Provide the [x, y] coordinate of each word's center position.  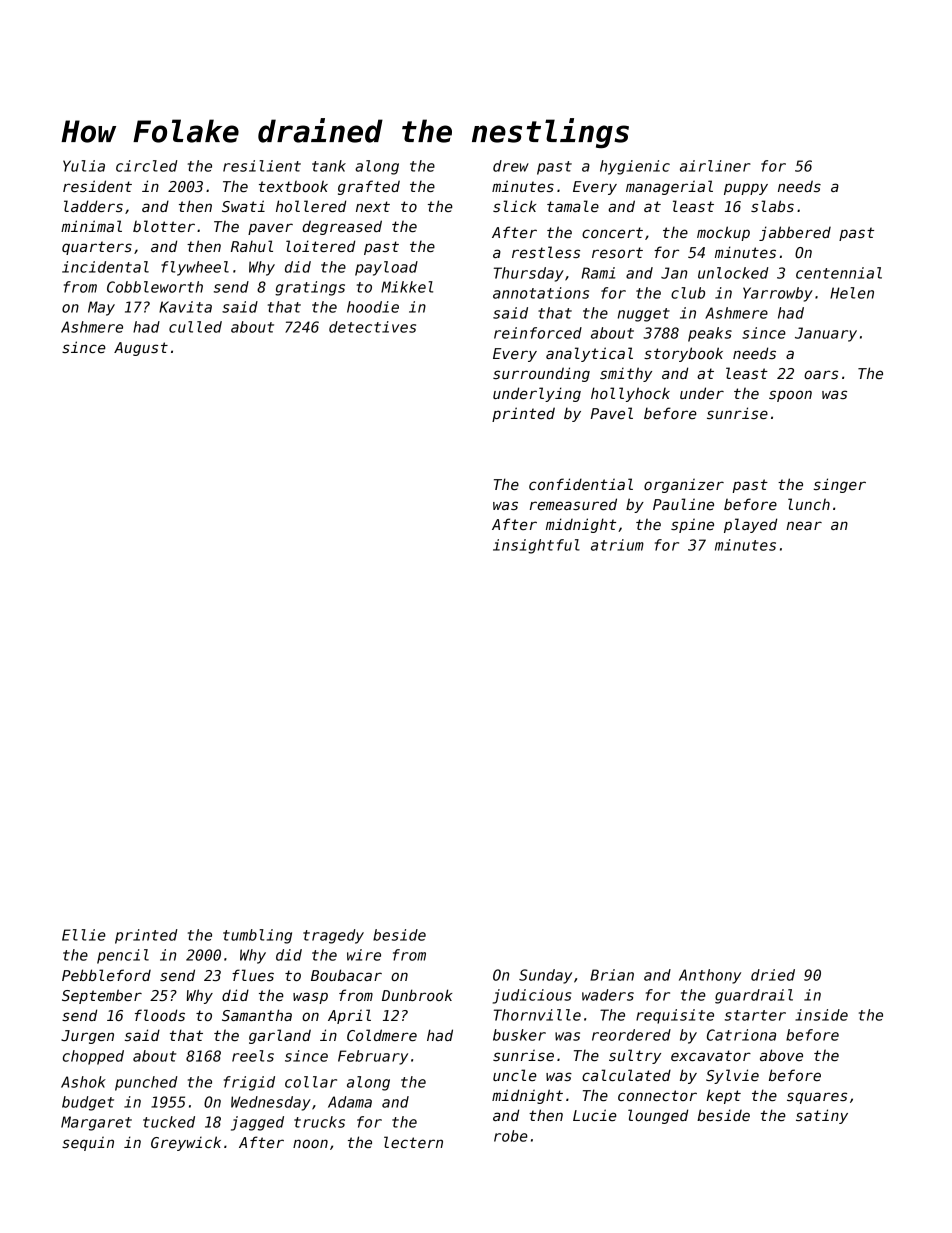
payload [386, 268]
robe [511, 1136]
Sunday [545, 976]
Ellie [84, 935]
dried [773, 975]
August [141, 349]
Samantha [257, 1015]
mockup [723, 233]
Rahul [252, 246]
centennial [839, 273]
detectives [372, 327]
